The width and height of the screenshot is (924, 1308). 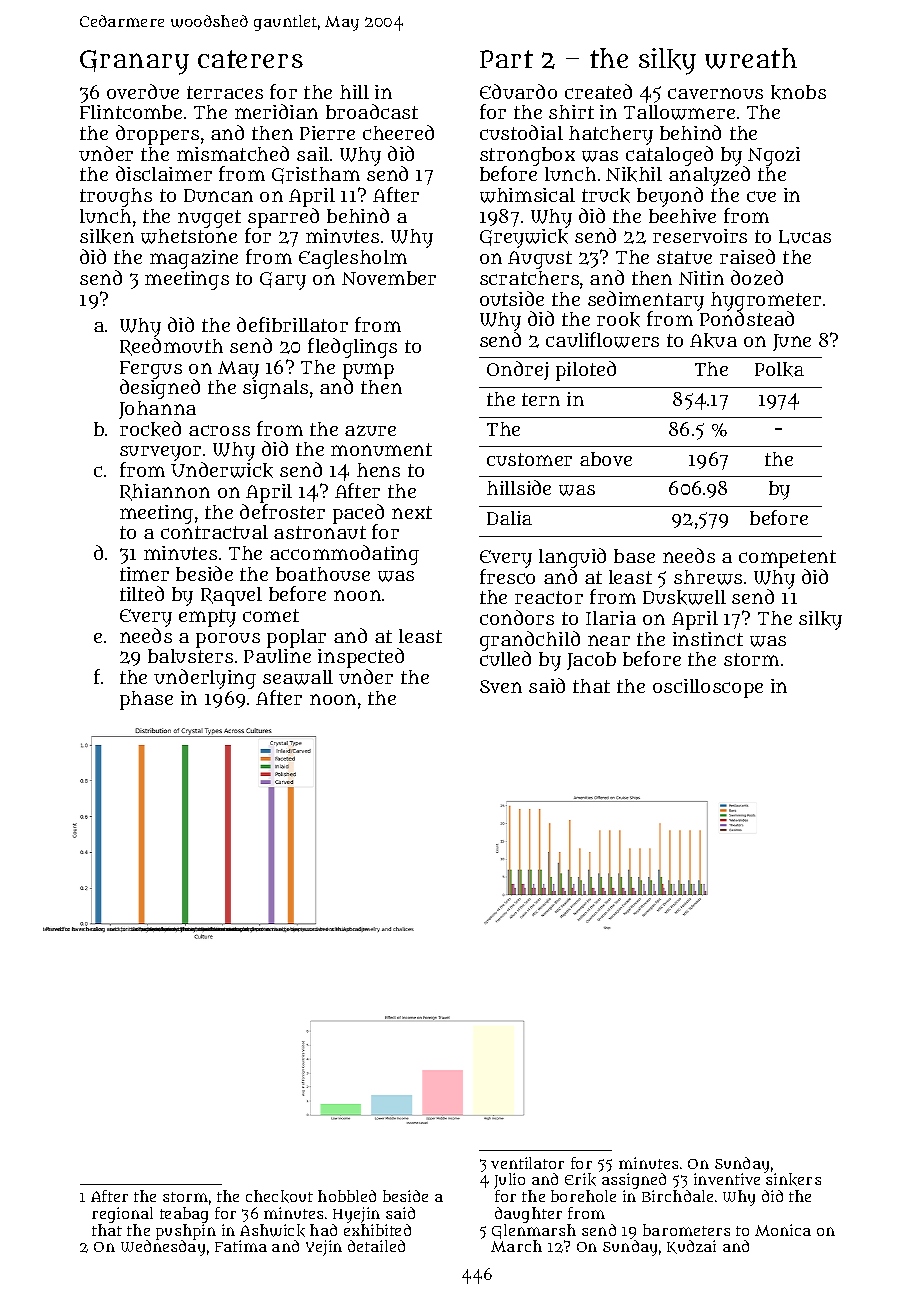 What do you see at coordinates (787, 559) in the screenshot?
I see `competent` at bounding box center [787, 559].
